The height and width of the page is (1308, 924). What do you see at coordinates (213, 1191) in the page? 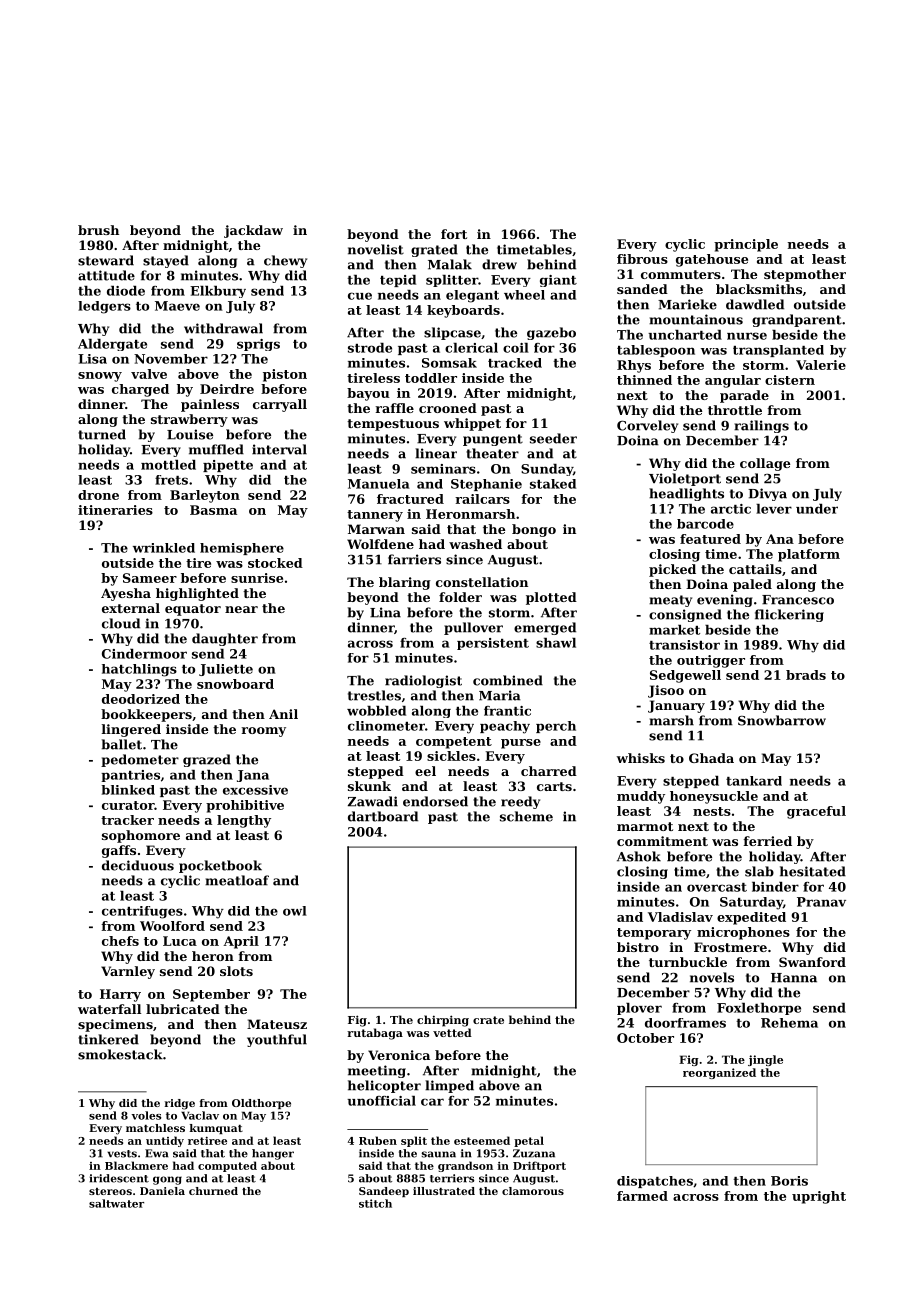
I see `churned` at bounding box center [213, 1191].
